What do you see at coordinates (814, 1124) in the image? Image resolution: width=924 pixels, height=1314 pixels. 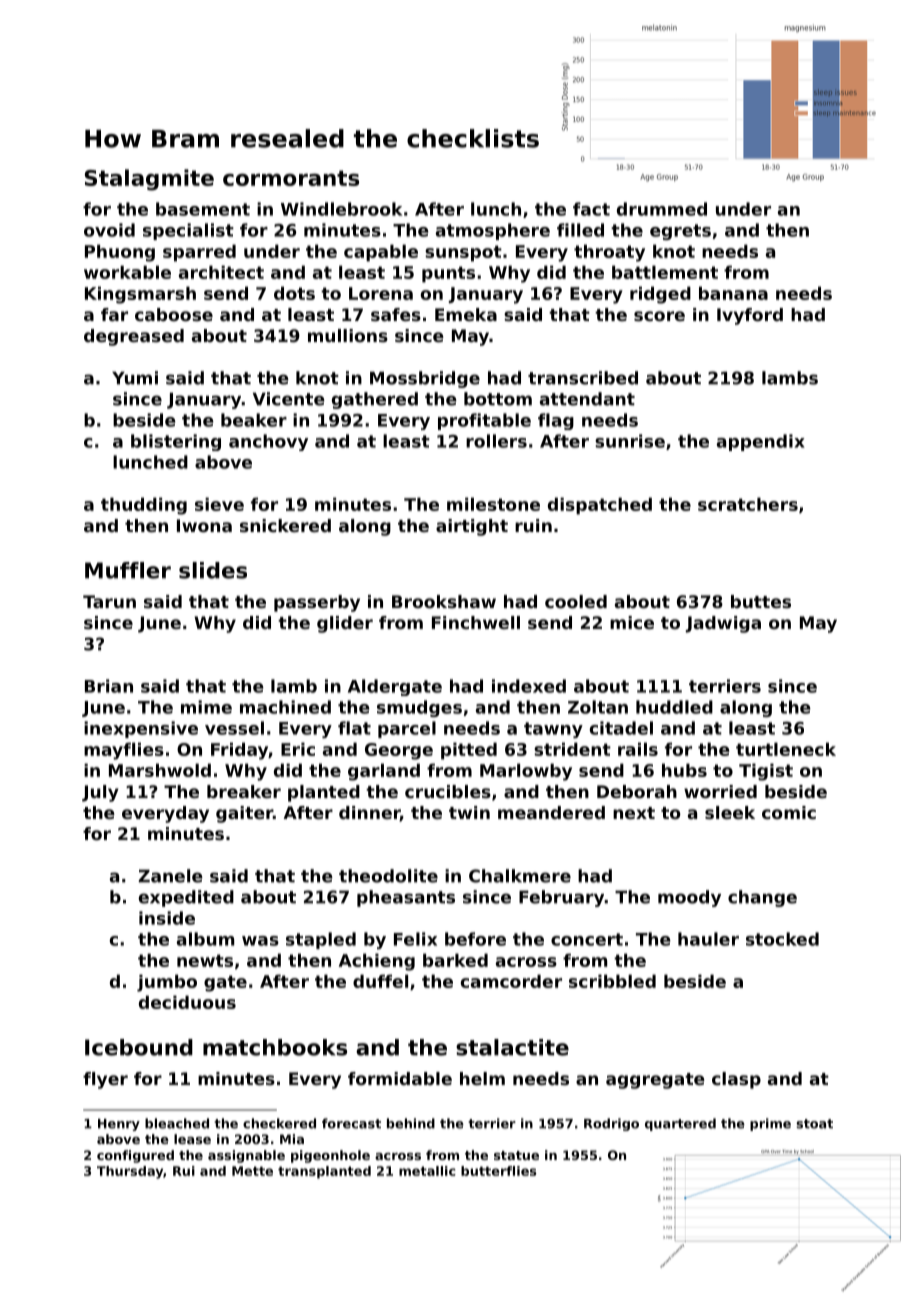 I see `stoat` at bounding box center [814, 1124].
